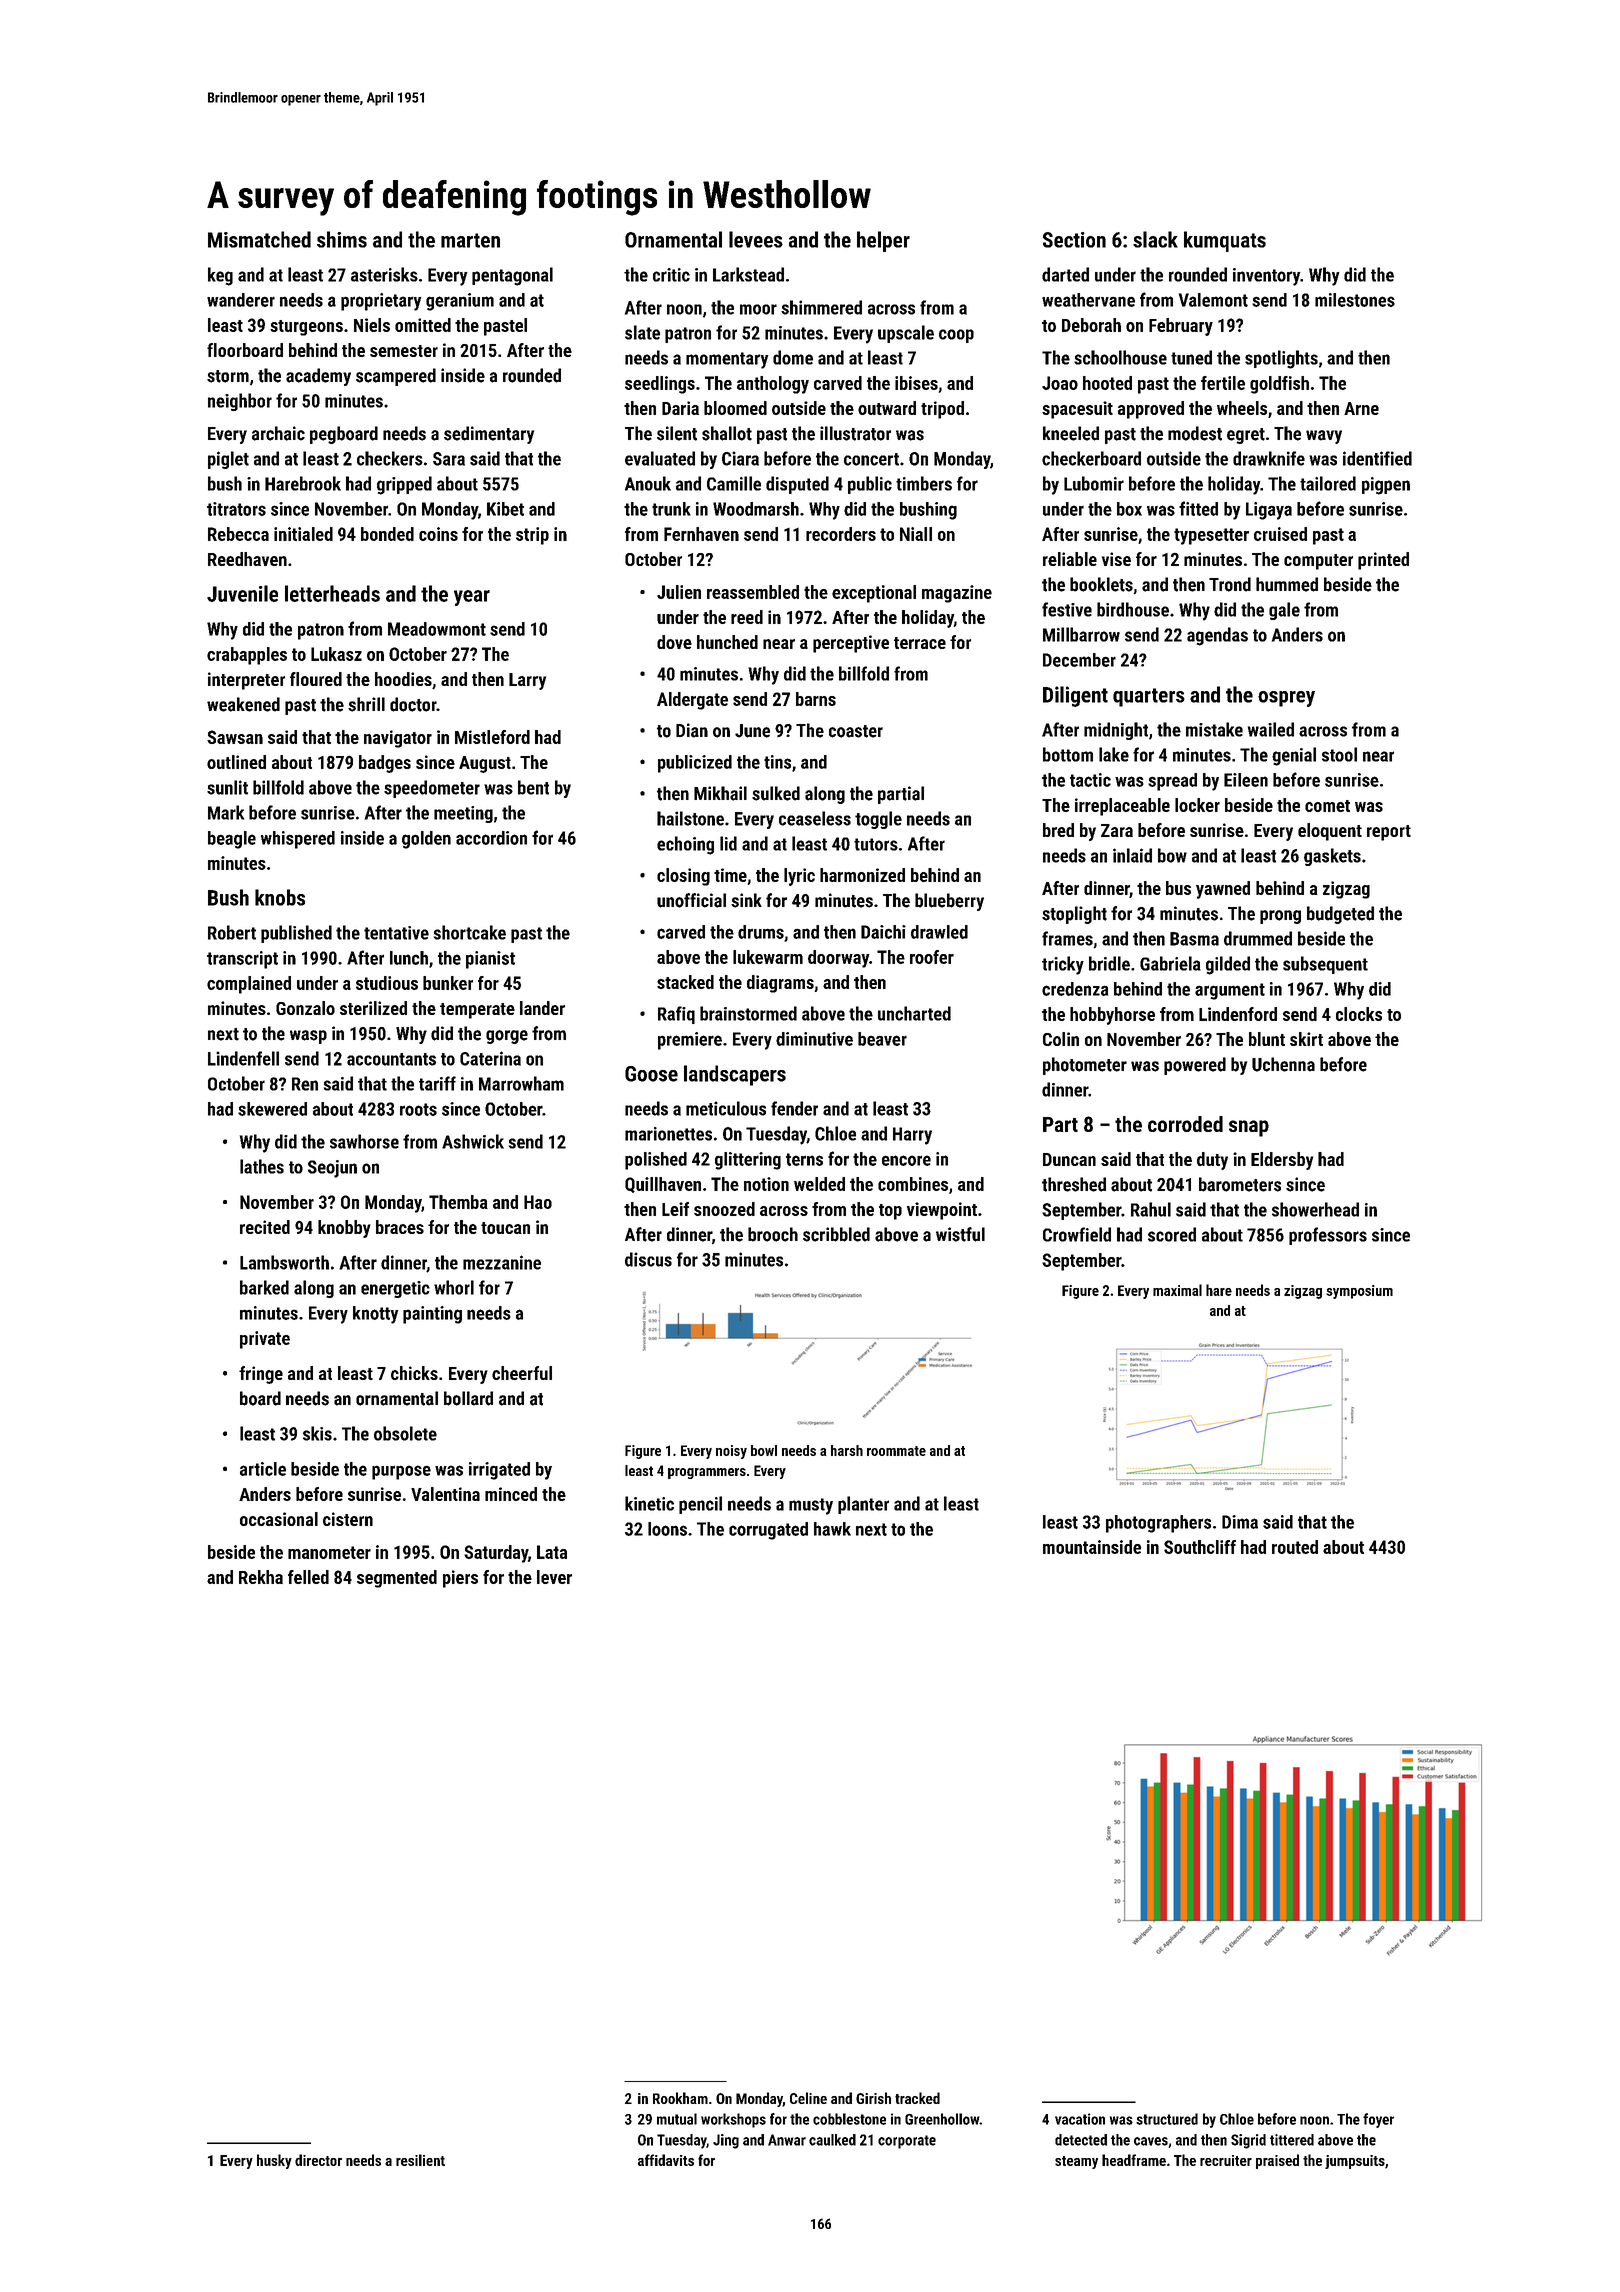 Image resolution: width=1620 pixels, height=2292 pixels. Describe the element at coordinates (1172, 782) in the screenshot. I see `spread` at that location.
